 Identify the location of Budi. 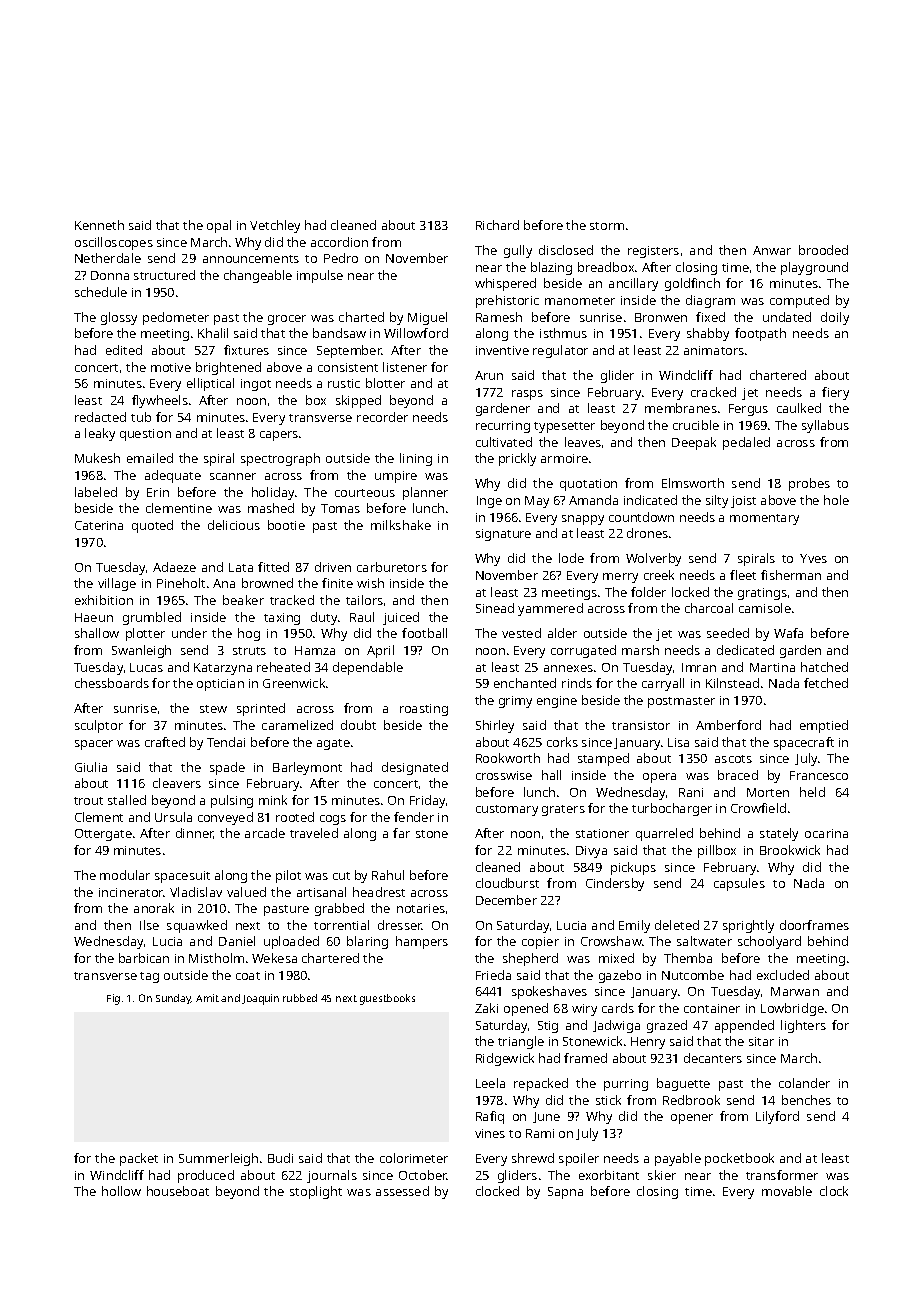
(280, 1158).
